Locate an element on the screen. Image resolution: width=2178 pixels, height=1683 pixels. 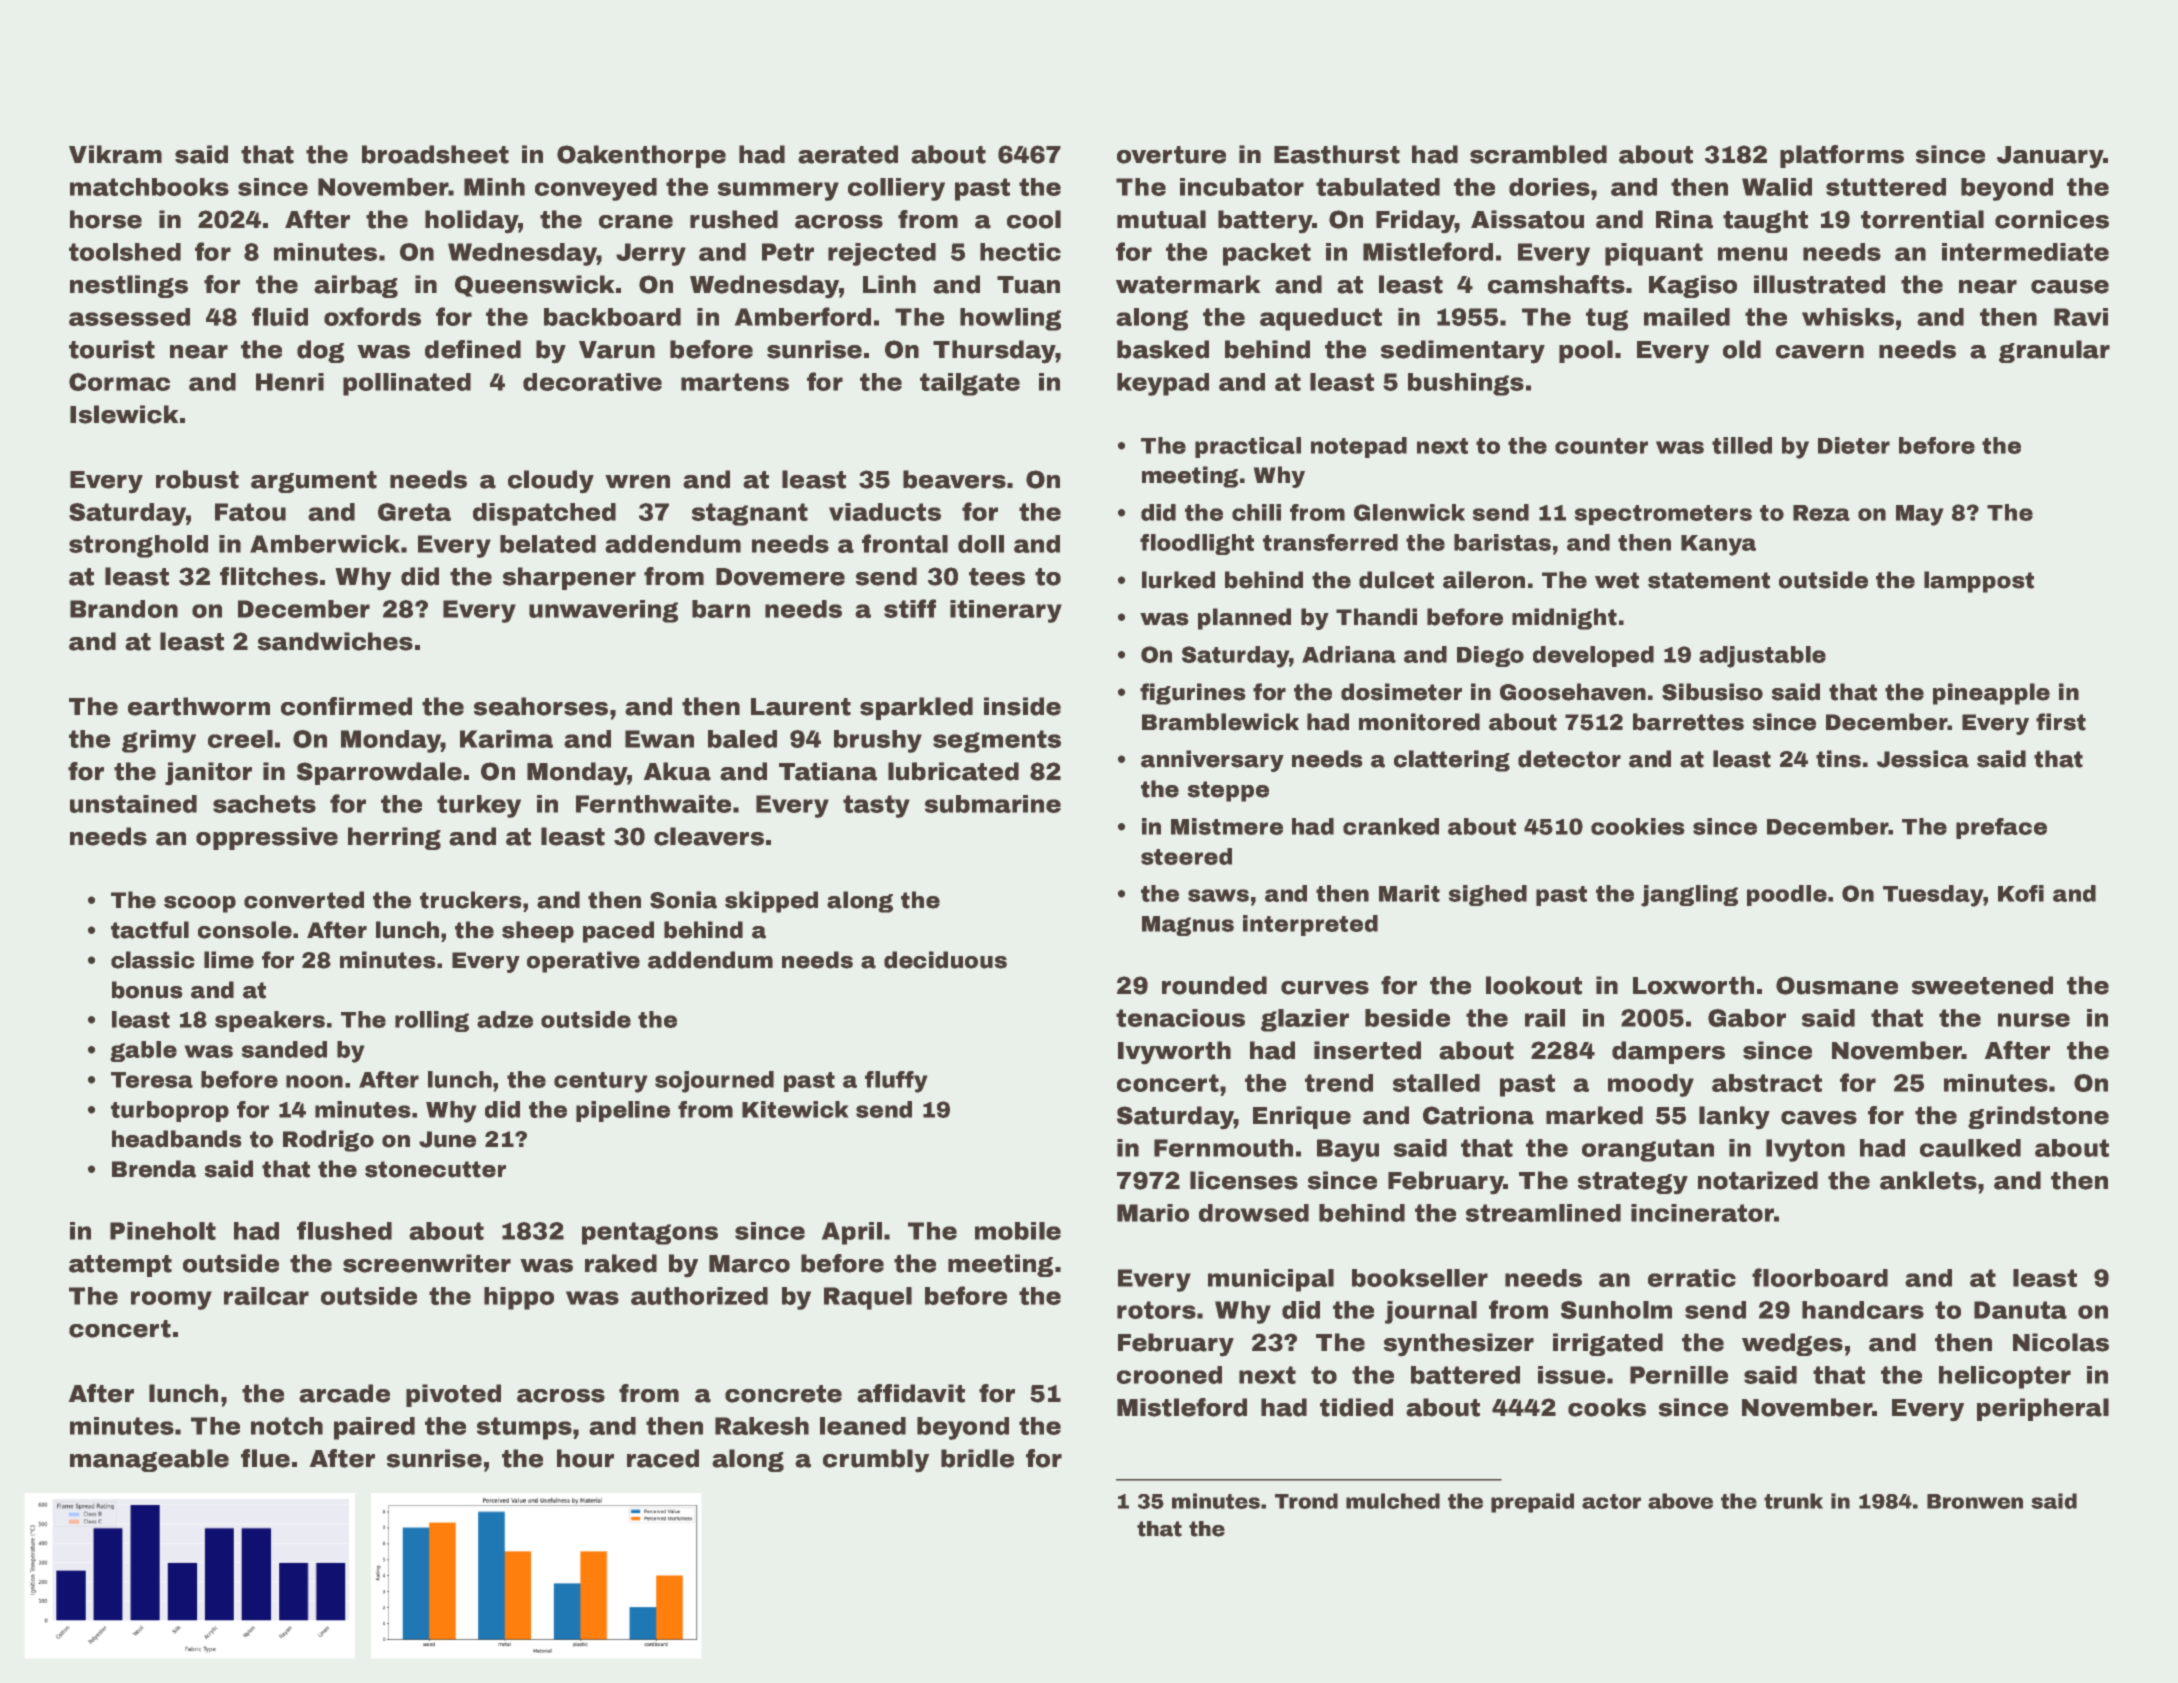
stagnant is located at coordinates (750, 514).
